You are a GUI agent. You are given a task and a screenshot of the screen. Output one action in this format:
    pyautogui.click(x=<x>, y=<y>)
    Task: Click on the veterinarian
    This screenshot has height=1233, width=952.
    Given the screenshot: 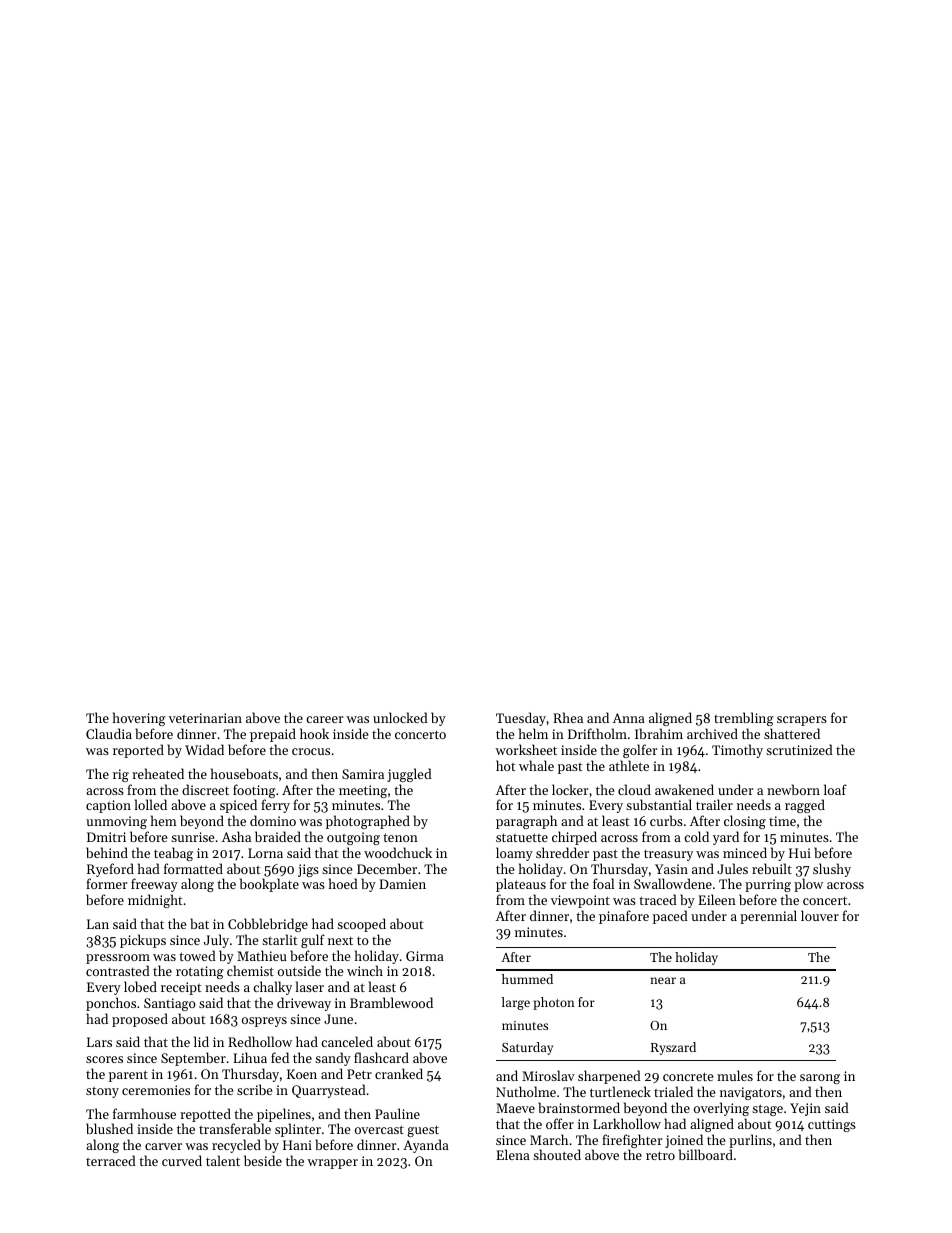 What is the action you would take?
    pyautogui.click(x=205, y=718)
